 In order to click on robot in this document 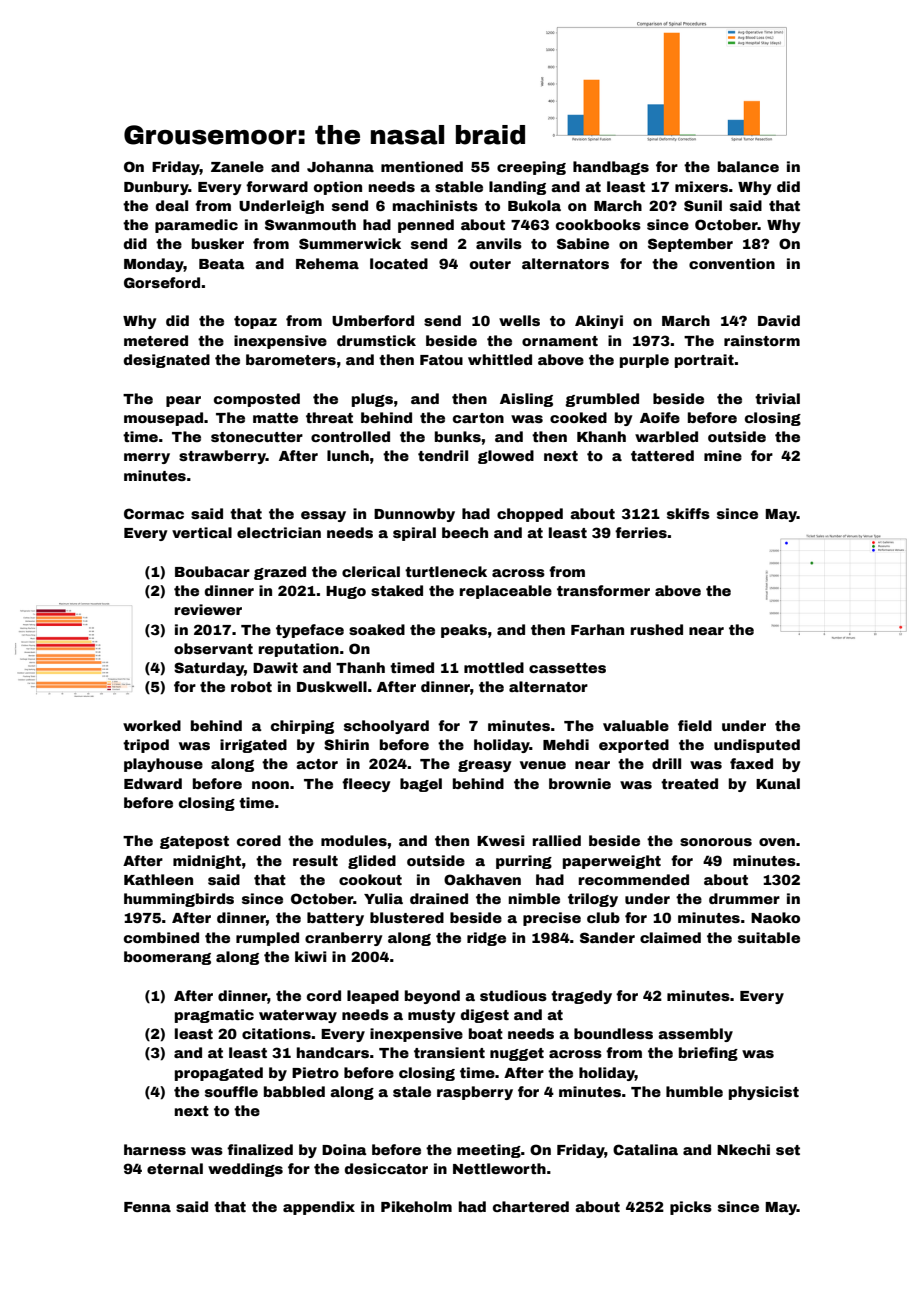, I will do `click(251, 686)`.
